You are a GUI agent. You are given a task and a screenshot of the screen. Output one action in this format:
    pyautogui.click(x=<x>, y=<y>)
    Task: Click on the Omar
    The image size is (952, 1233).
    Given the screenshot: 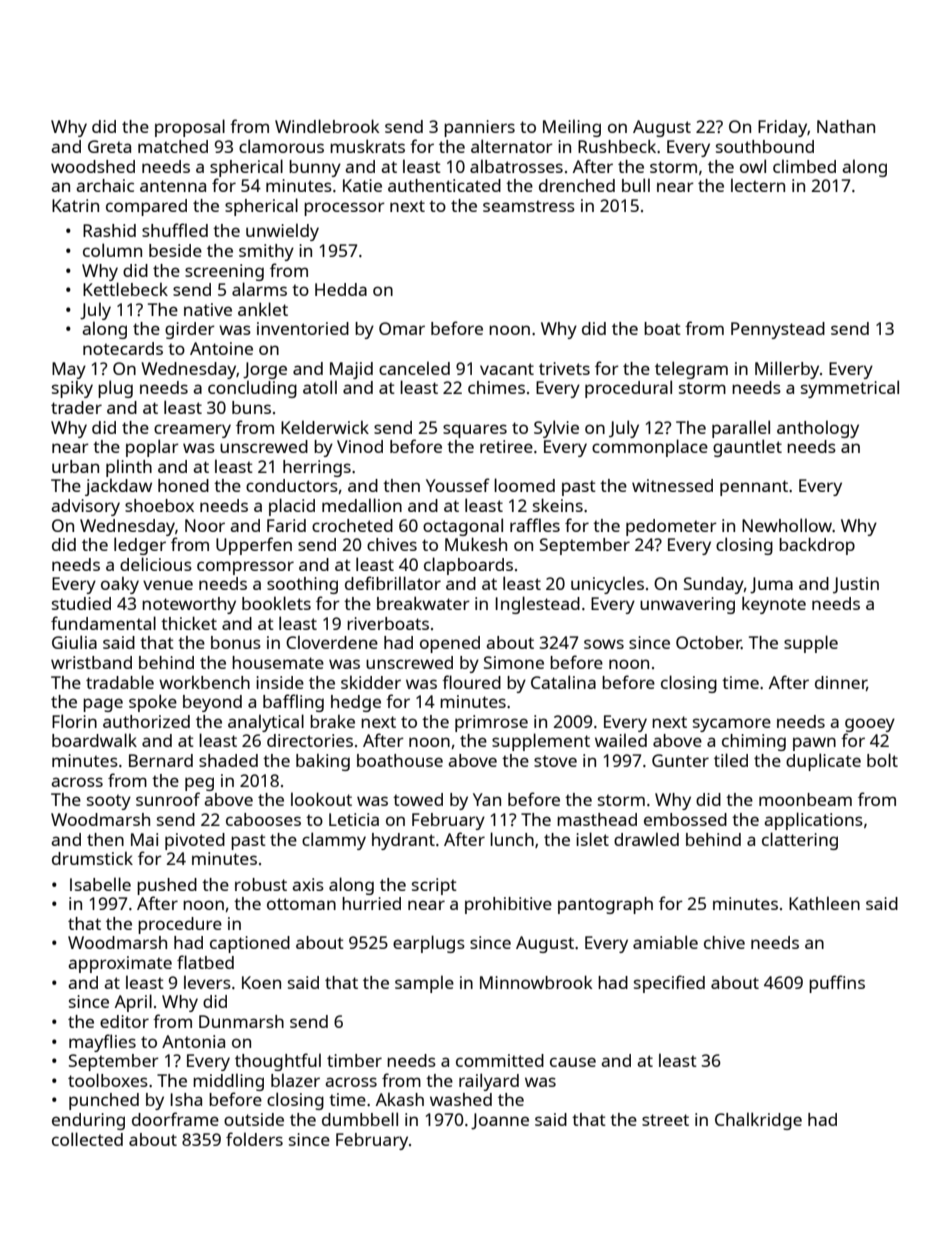 What is the action you would take?
    pyautogui.click(x=402, y=328)
